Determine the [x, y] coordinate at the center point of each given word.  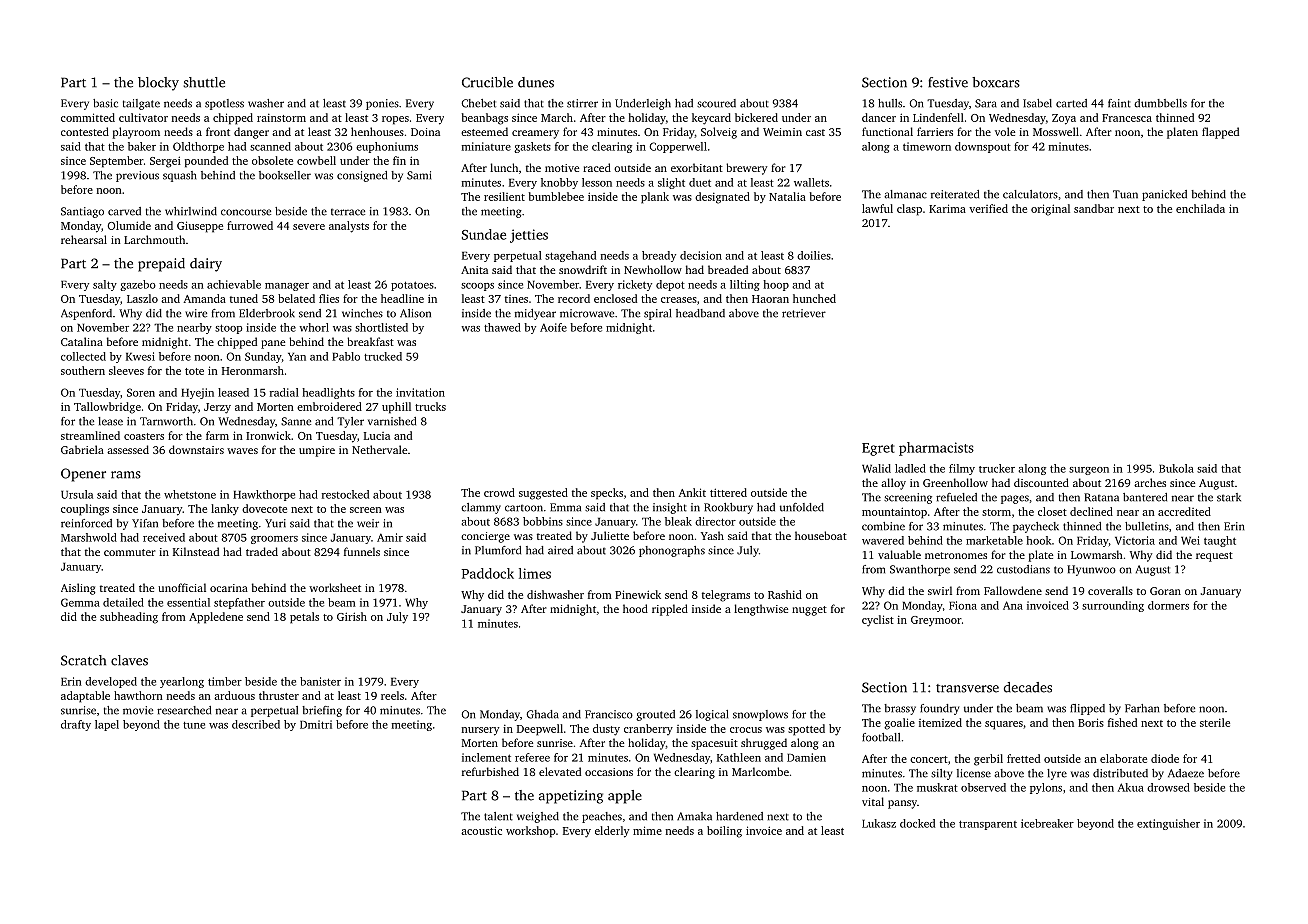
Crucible [487, 82]
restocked [345, 494]
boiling [724, 832]
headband [700, 313]
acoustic [481, 830]
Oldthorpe [198, 147]
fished [1122, 722]
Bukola [1176, 468]
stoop [229, 329]
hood [635, 608]
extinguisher [1168, 824]
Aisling [78, 589]
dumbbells [1160, 103]
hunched [814, 298]
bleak [678, 521]
